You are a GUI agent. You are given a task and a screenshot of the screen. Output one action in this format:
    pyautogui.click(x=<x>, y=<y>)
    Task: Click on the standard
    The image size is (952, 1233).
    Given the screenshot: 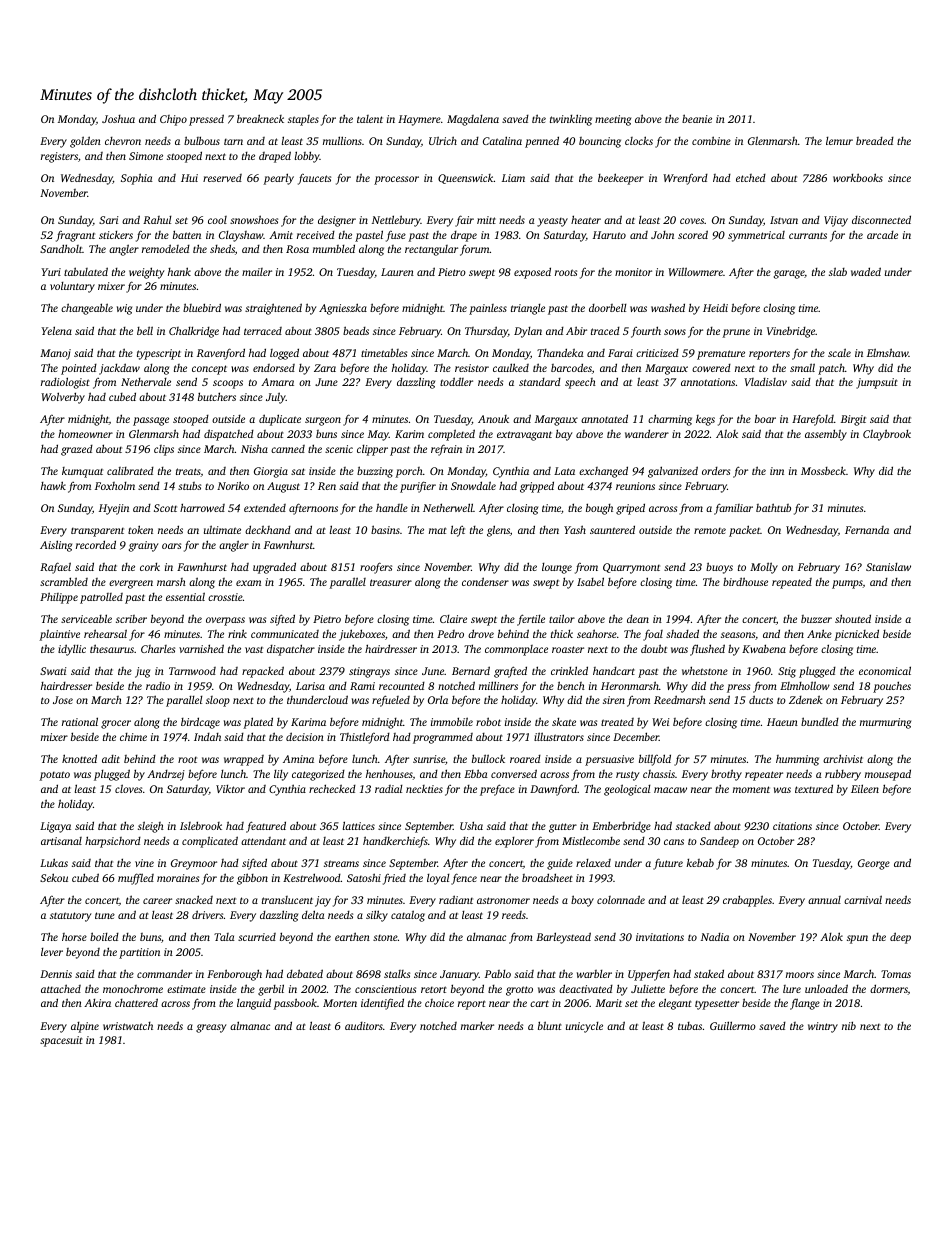 What is the action you would take?
    pyautogui.click(x=540, y=382)
